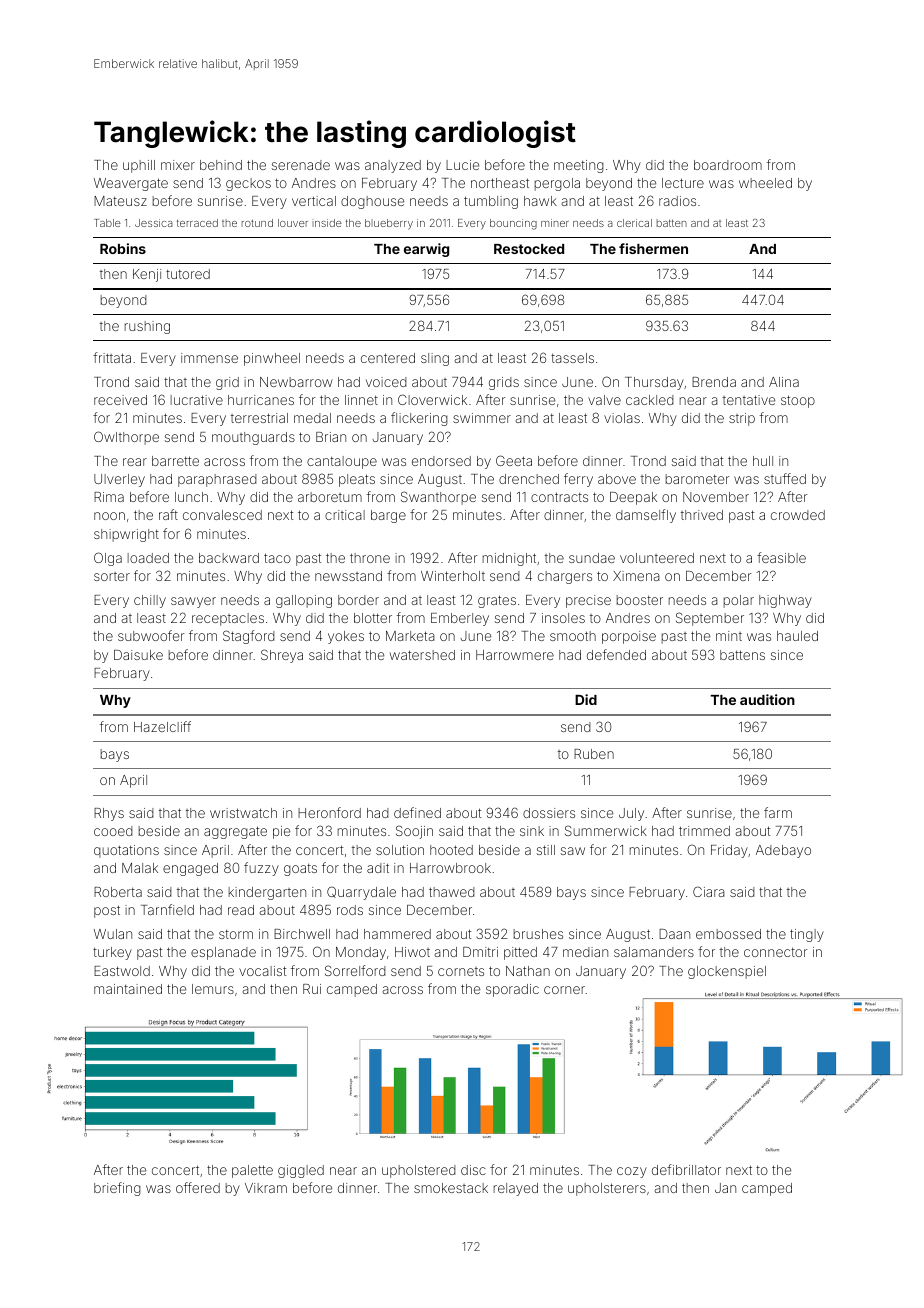 This screenshot has width=924, height=1308. I want to click on Daisuke, so click(138, 655).
